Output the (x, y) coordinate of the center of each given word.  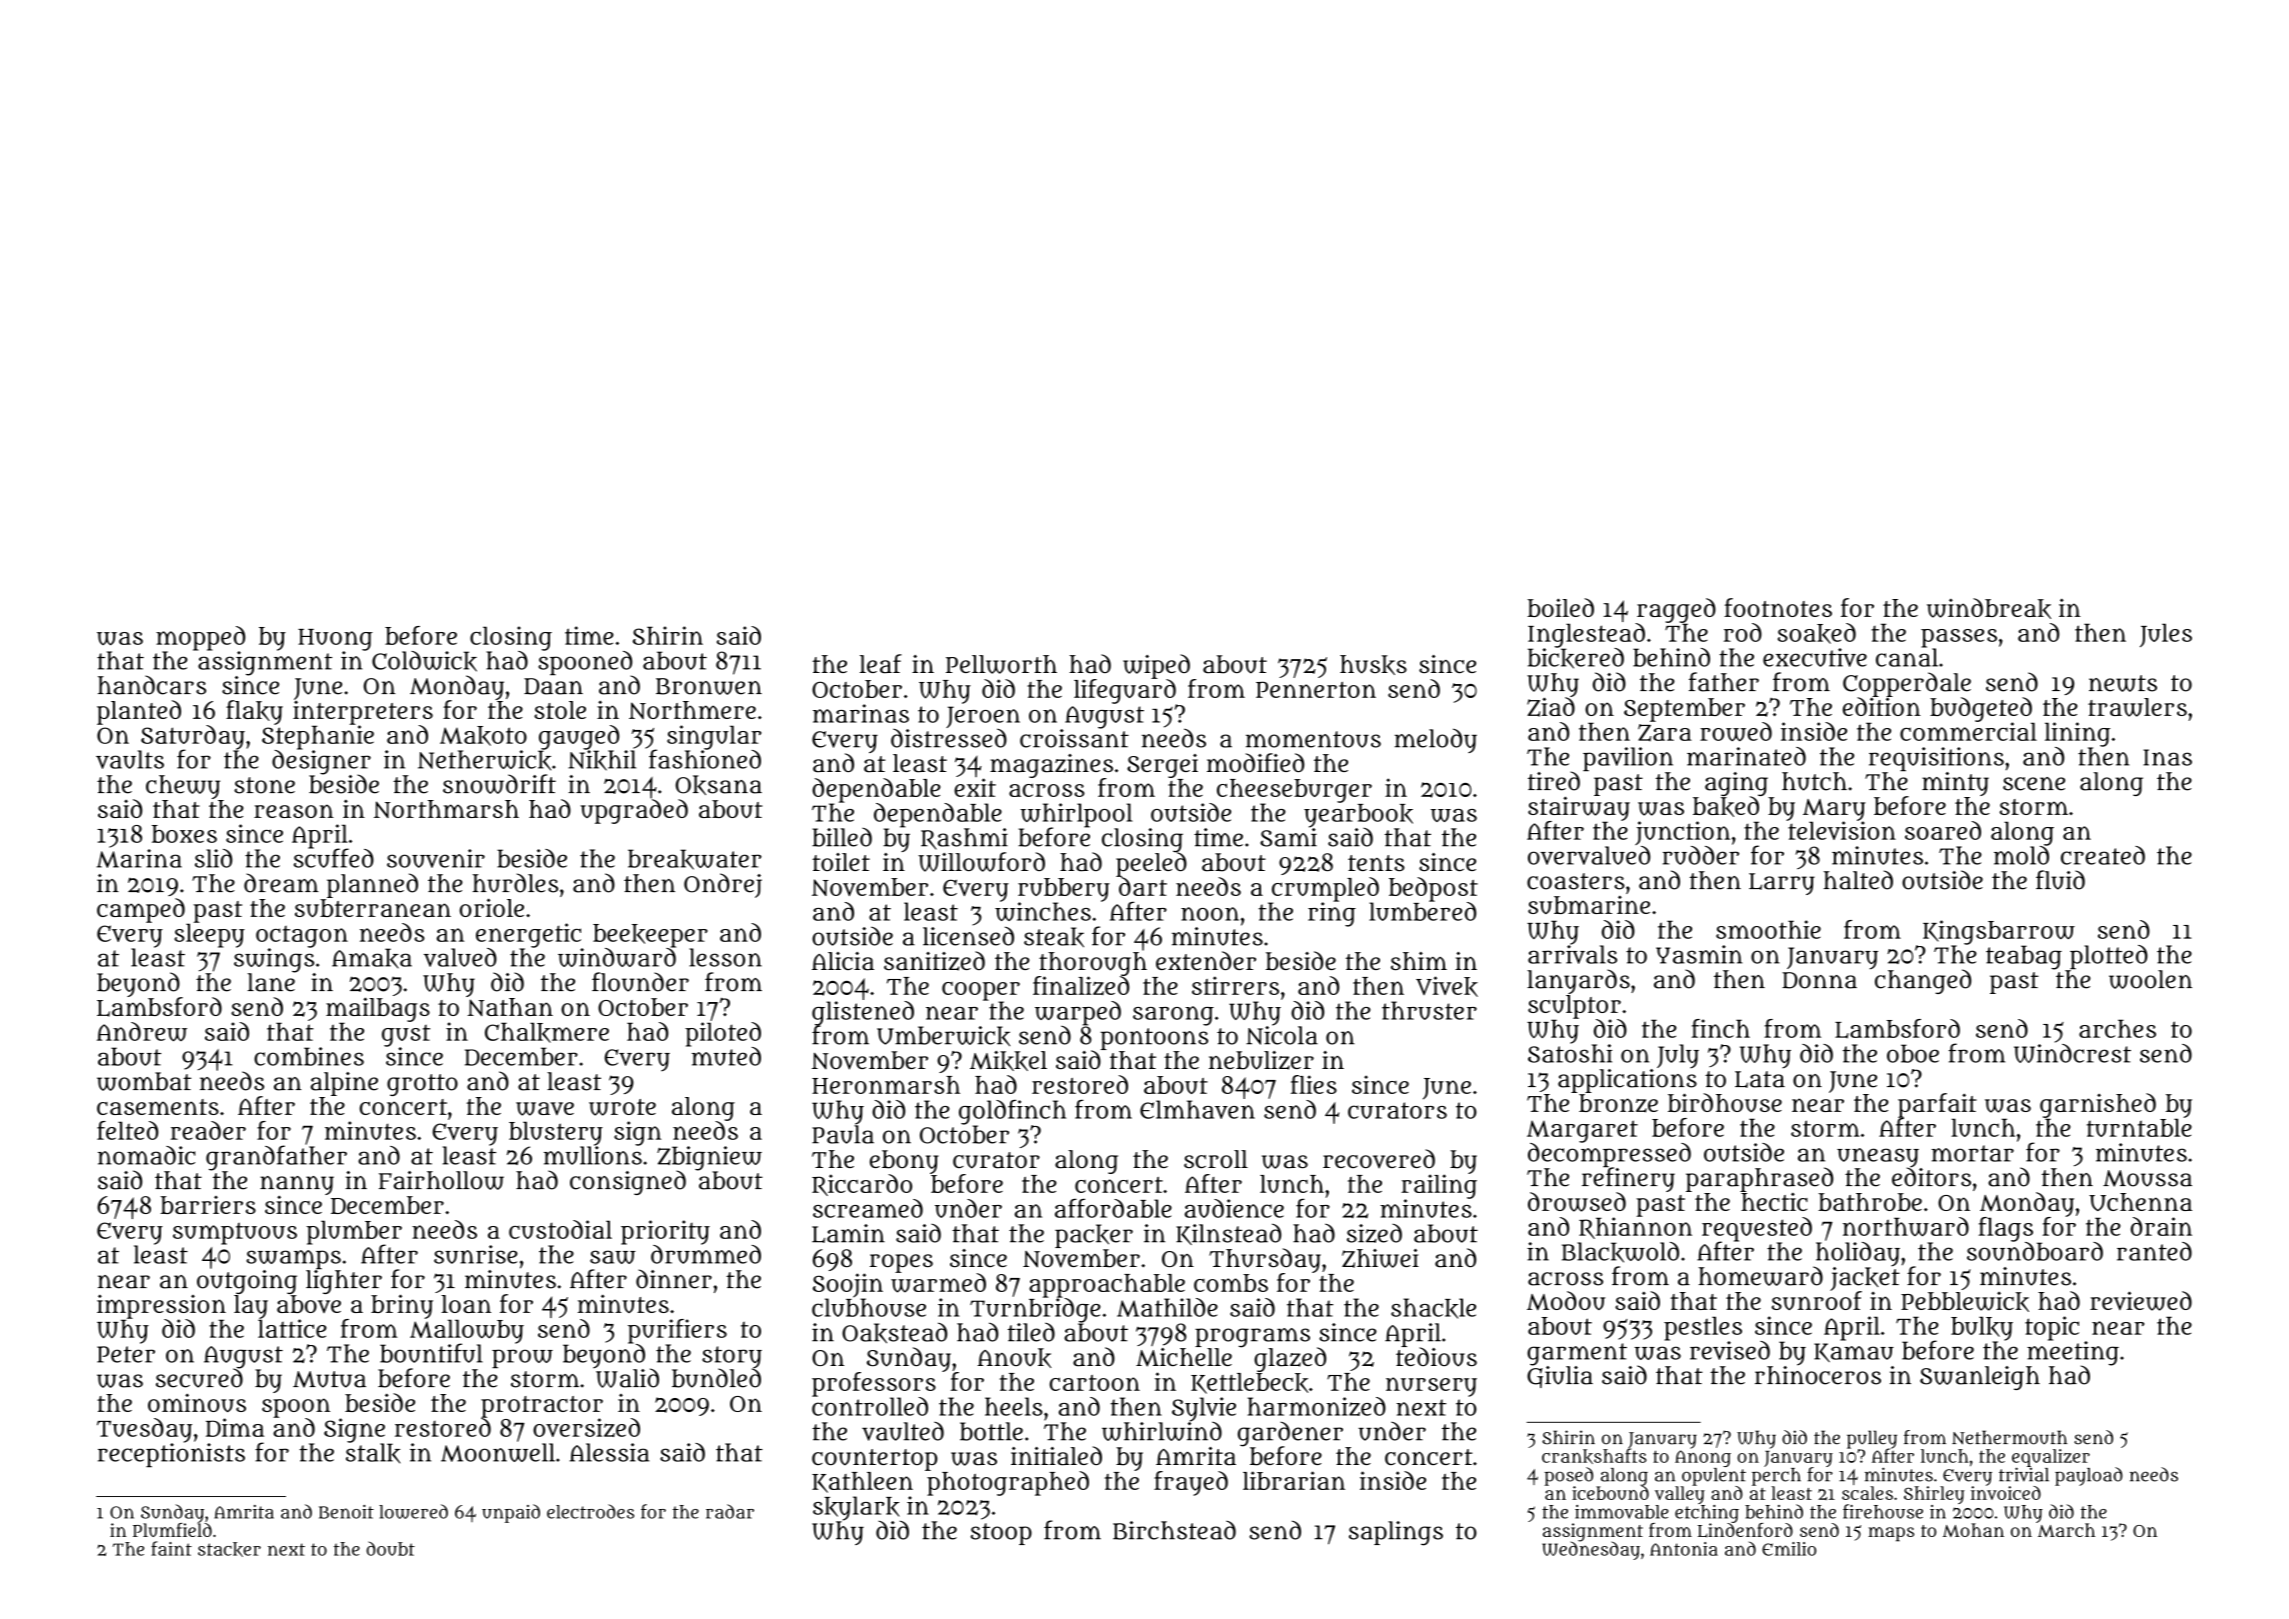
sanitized (934, 961)
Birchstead (1174, 1530)
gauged (579, 737)
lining (2077, 734)
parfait (1937, 1105)
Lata (1760, 1079)
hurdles (515, 883)
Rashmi (964, 839)
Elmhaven (1197, 1109)
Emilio (1789, 1549)
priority (665, 1232)
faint (171, 1548)
